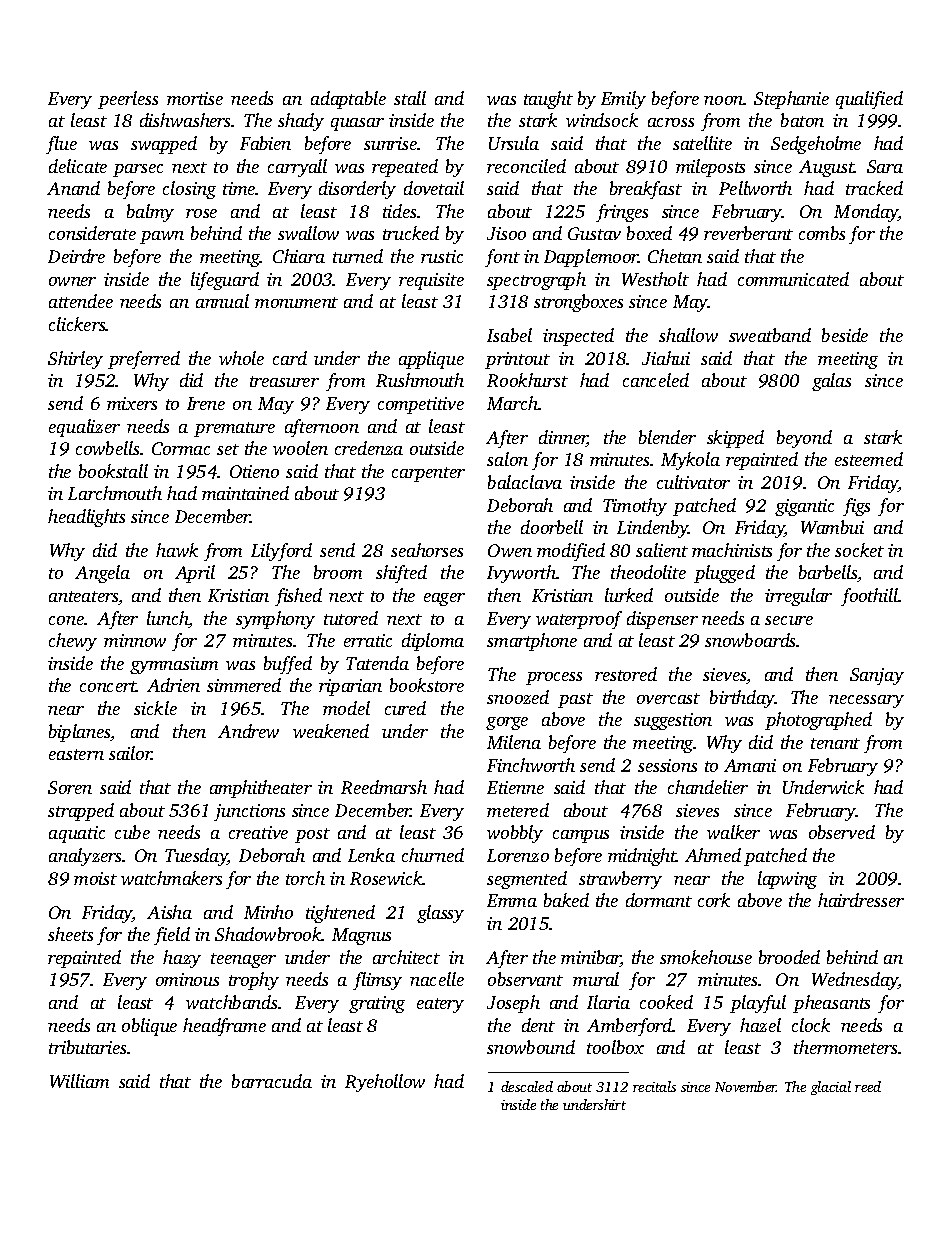  Describe the element at coordinates (514, 742) in the document. I see `Milena` at that location.
